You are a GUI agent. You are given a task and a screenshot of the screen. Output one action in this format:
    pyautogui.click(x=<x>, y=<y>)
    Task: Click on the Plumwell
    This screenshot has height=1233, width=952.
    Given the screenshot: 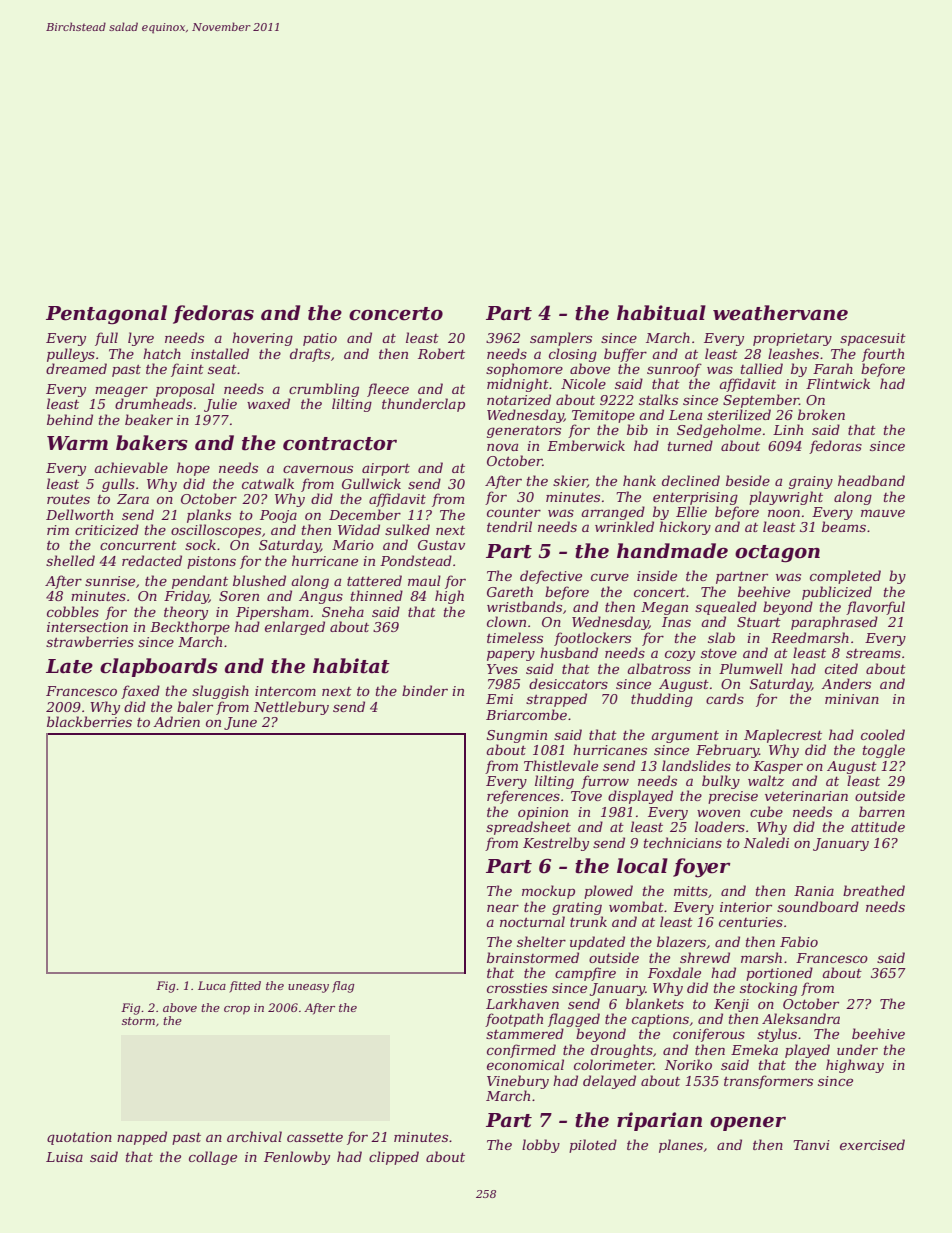 What is the action you would take?
    pyautogui.click(x=751, y=668)
